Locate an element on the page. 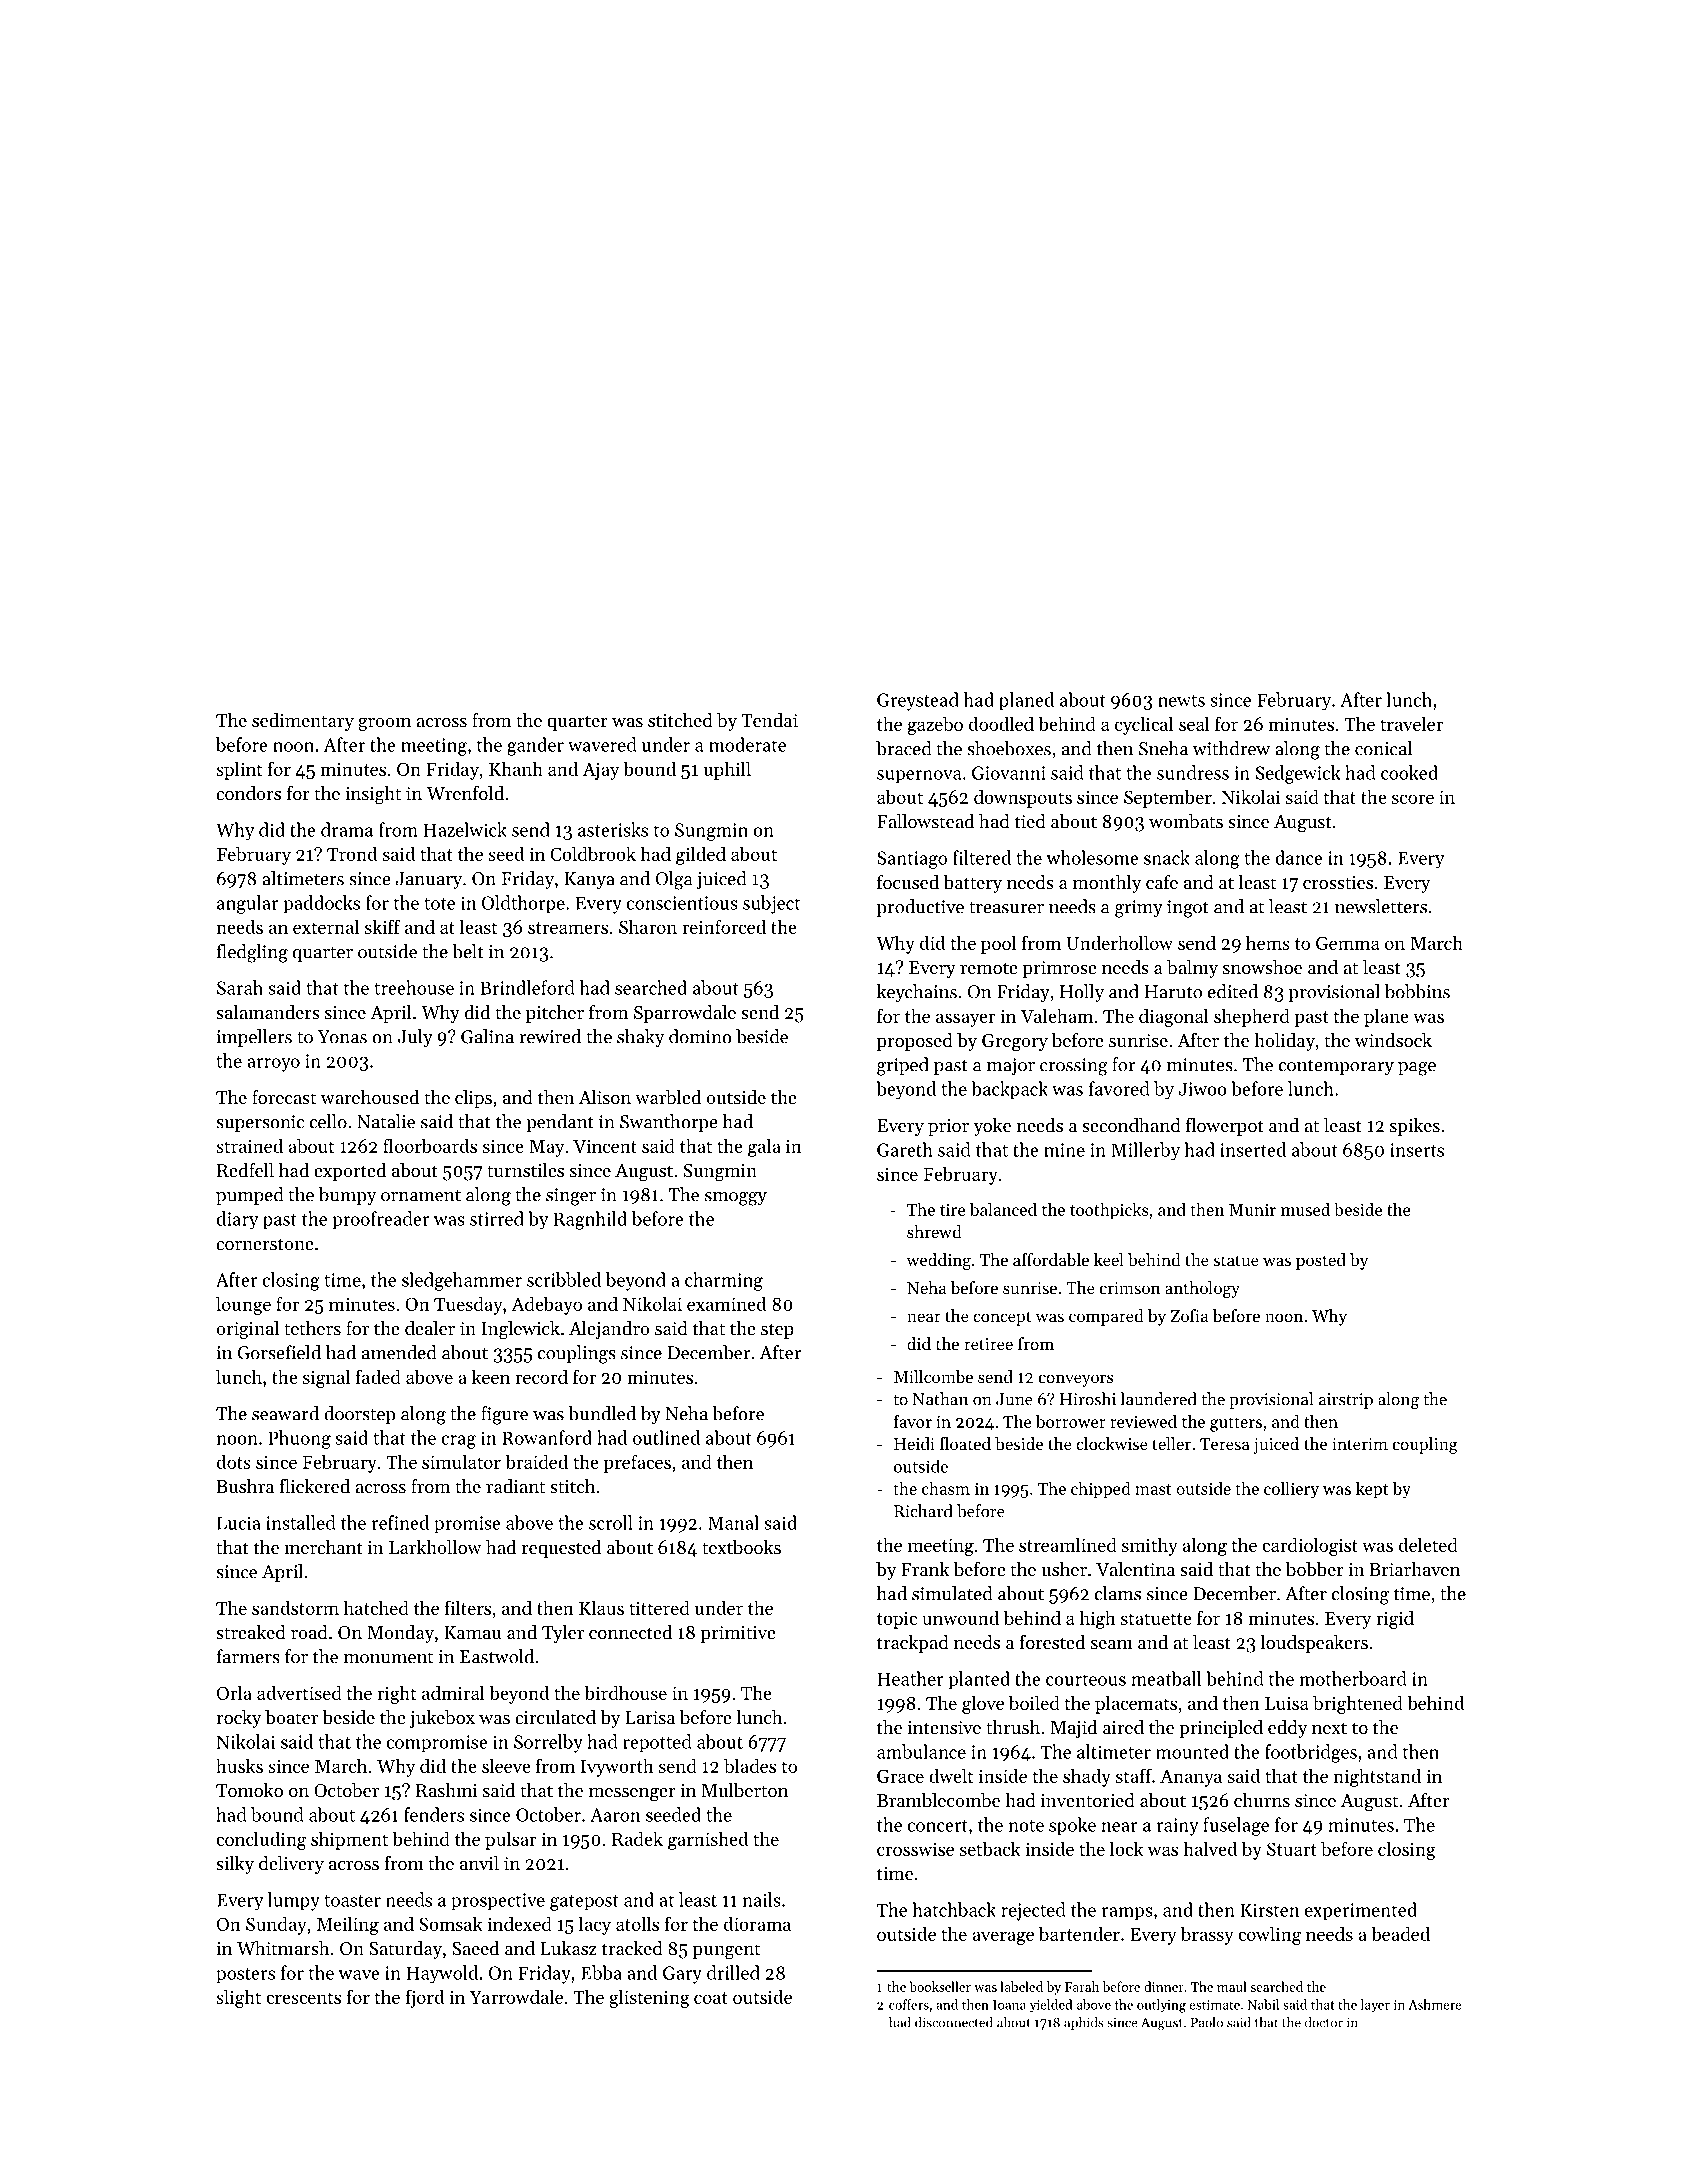  dance is located at coordinates (1299, 857).
